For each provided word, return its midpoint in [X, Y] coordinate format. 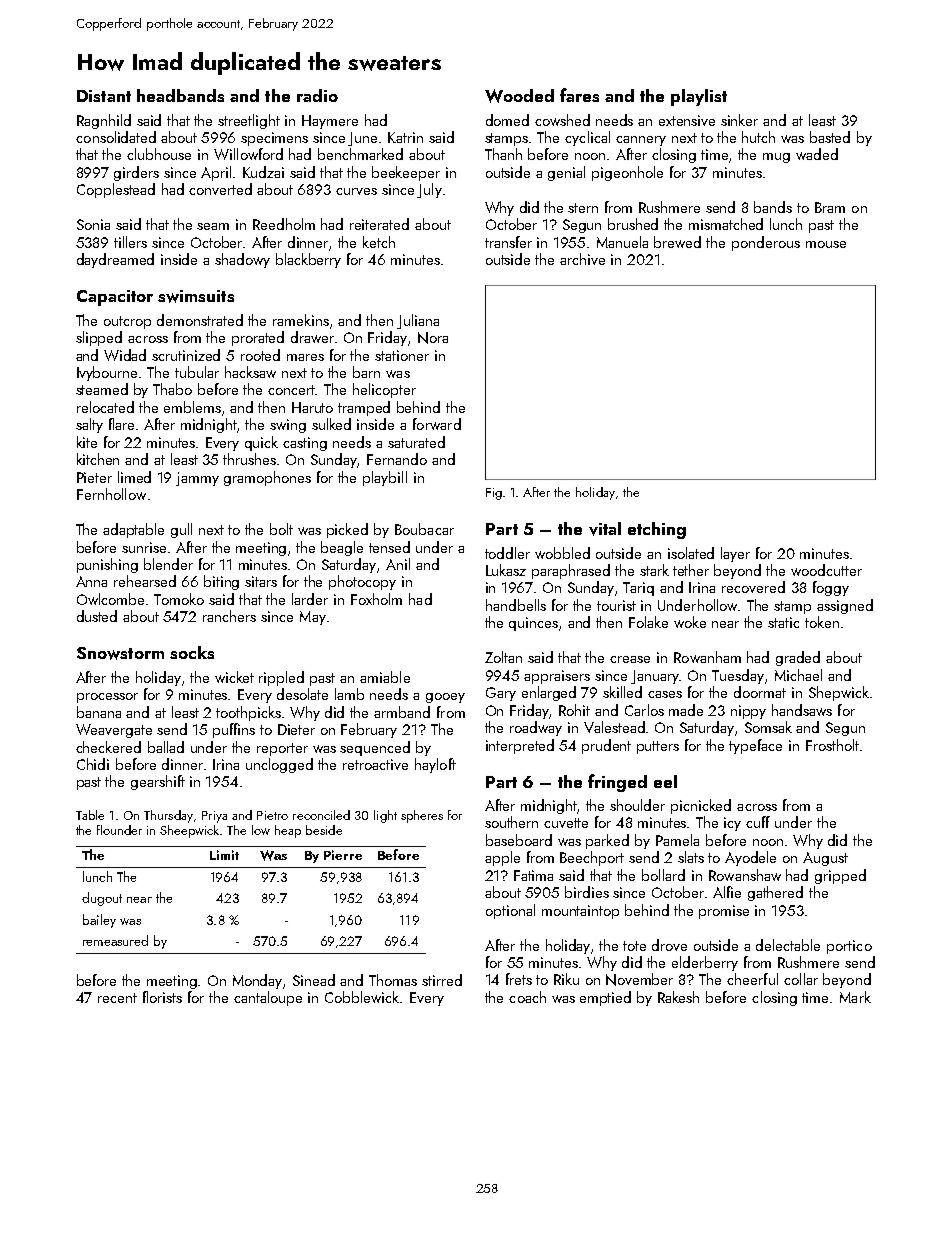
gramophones [267, 478]
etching [657, 530]
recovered [753, 587]
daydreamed [115, 260]
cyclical [587, 138]
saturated [416, 442]
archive [582, 259]
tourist [616, 605]
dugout [102, 899]
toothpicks [248, 713]
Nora [433, 338]
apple [502, 858]
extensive [687, 120]
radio [317, 95]
